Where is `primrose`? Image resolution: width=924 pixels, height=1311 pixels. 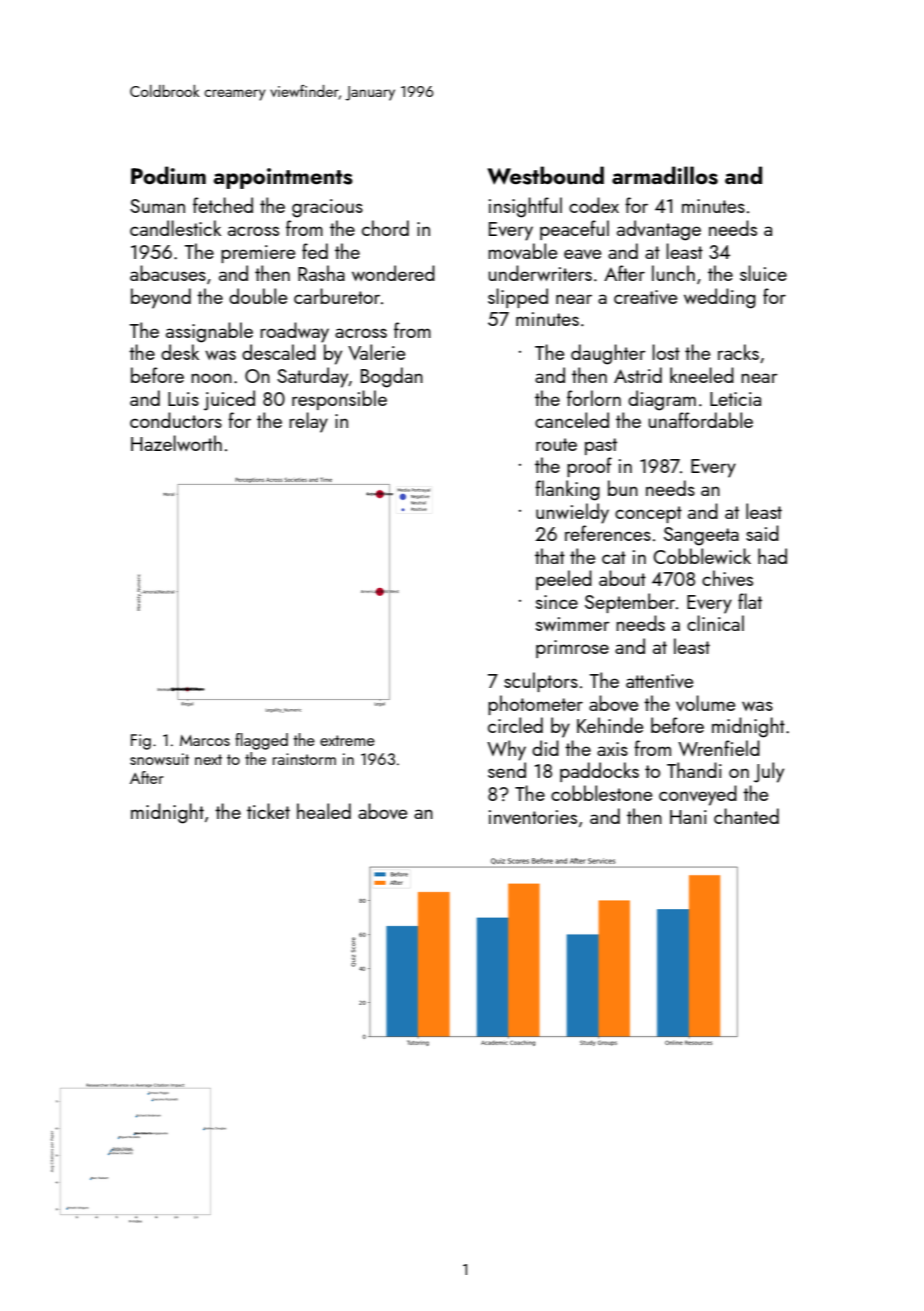 primrose is located at coordinates (572, 649).
